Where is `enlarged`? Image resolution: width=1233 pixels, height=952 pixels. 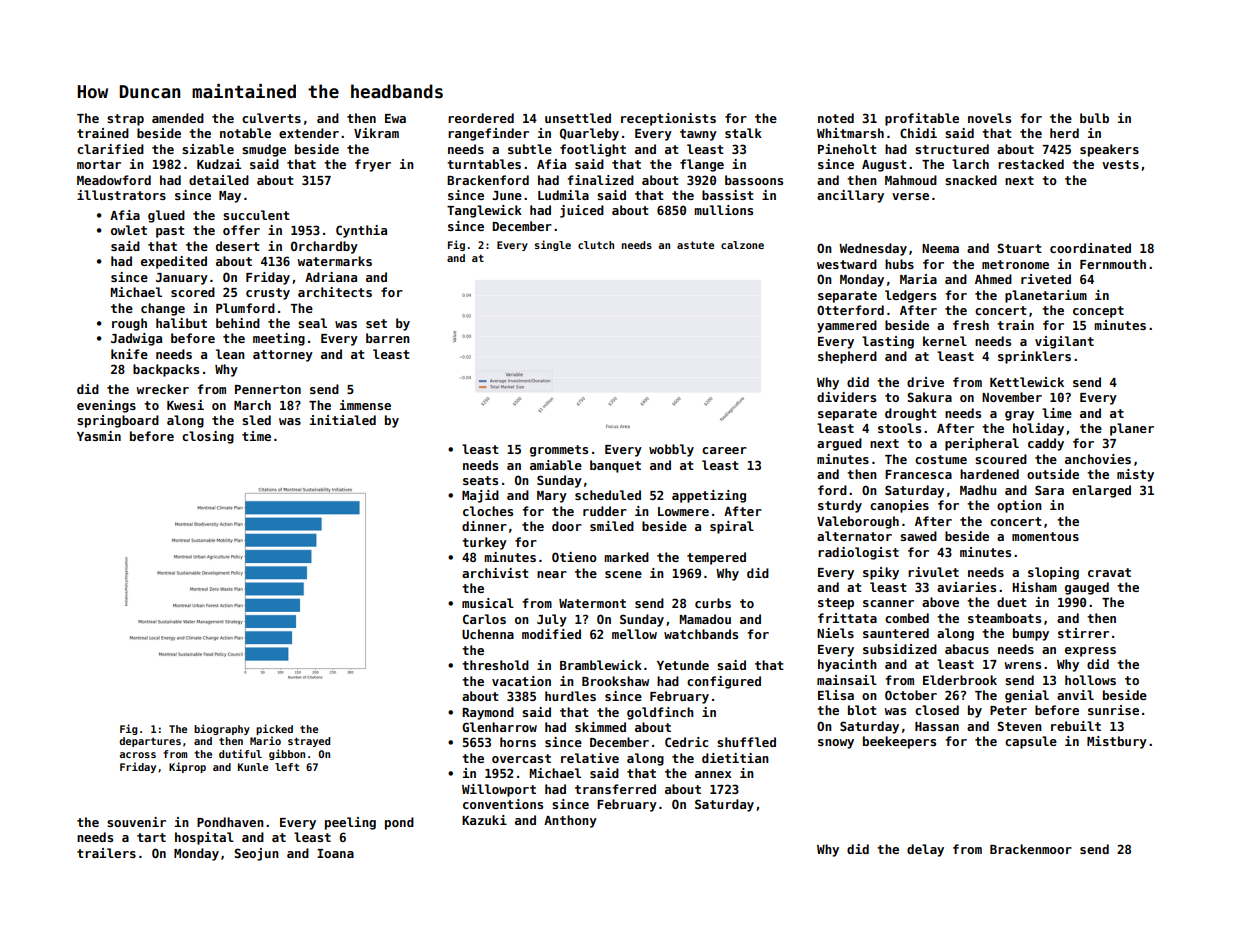
enlarged is located at coordinates (1101, 491).
